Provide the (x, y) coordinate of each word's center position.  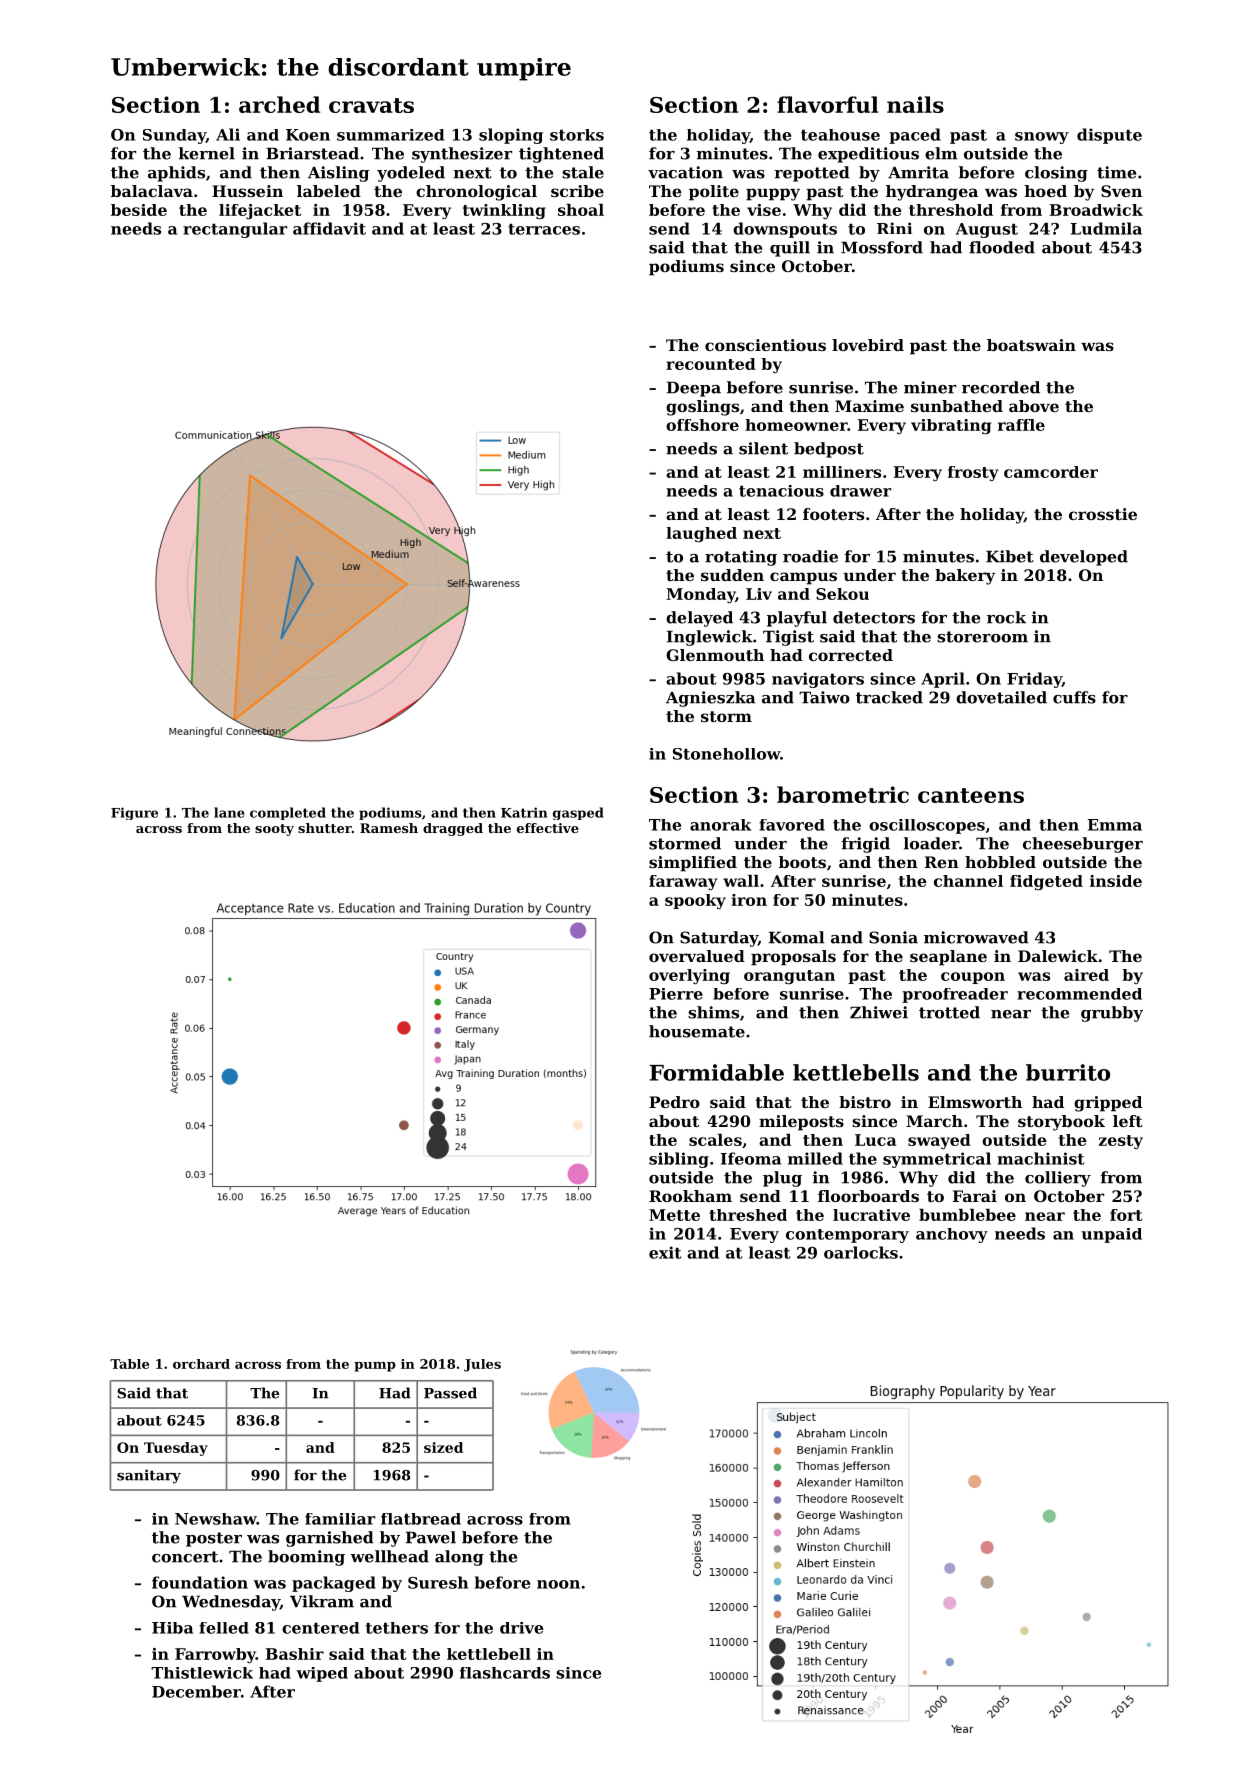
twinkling (504, 211)
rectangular (235, 230)
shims (713, 1012)
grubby (1112, 1014)
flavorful (828, 104)
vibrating (951, 426)
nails (915, 104)
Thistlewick (202, 1673)
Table (129, 1364)
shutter (325, 828)
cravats (371, 105)
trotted (949, 1012)
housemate (697, 1031)
